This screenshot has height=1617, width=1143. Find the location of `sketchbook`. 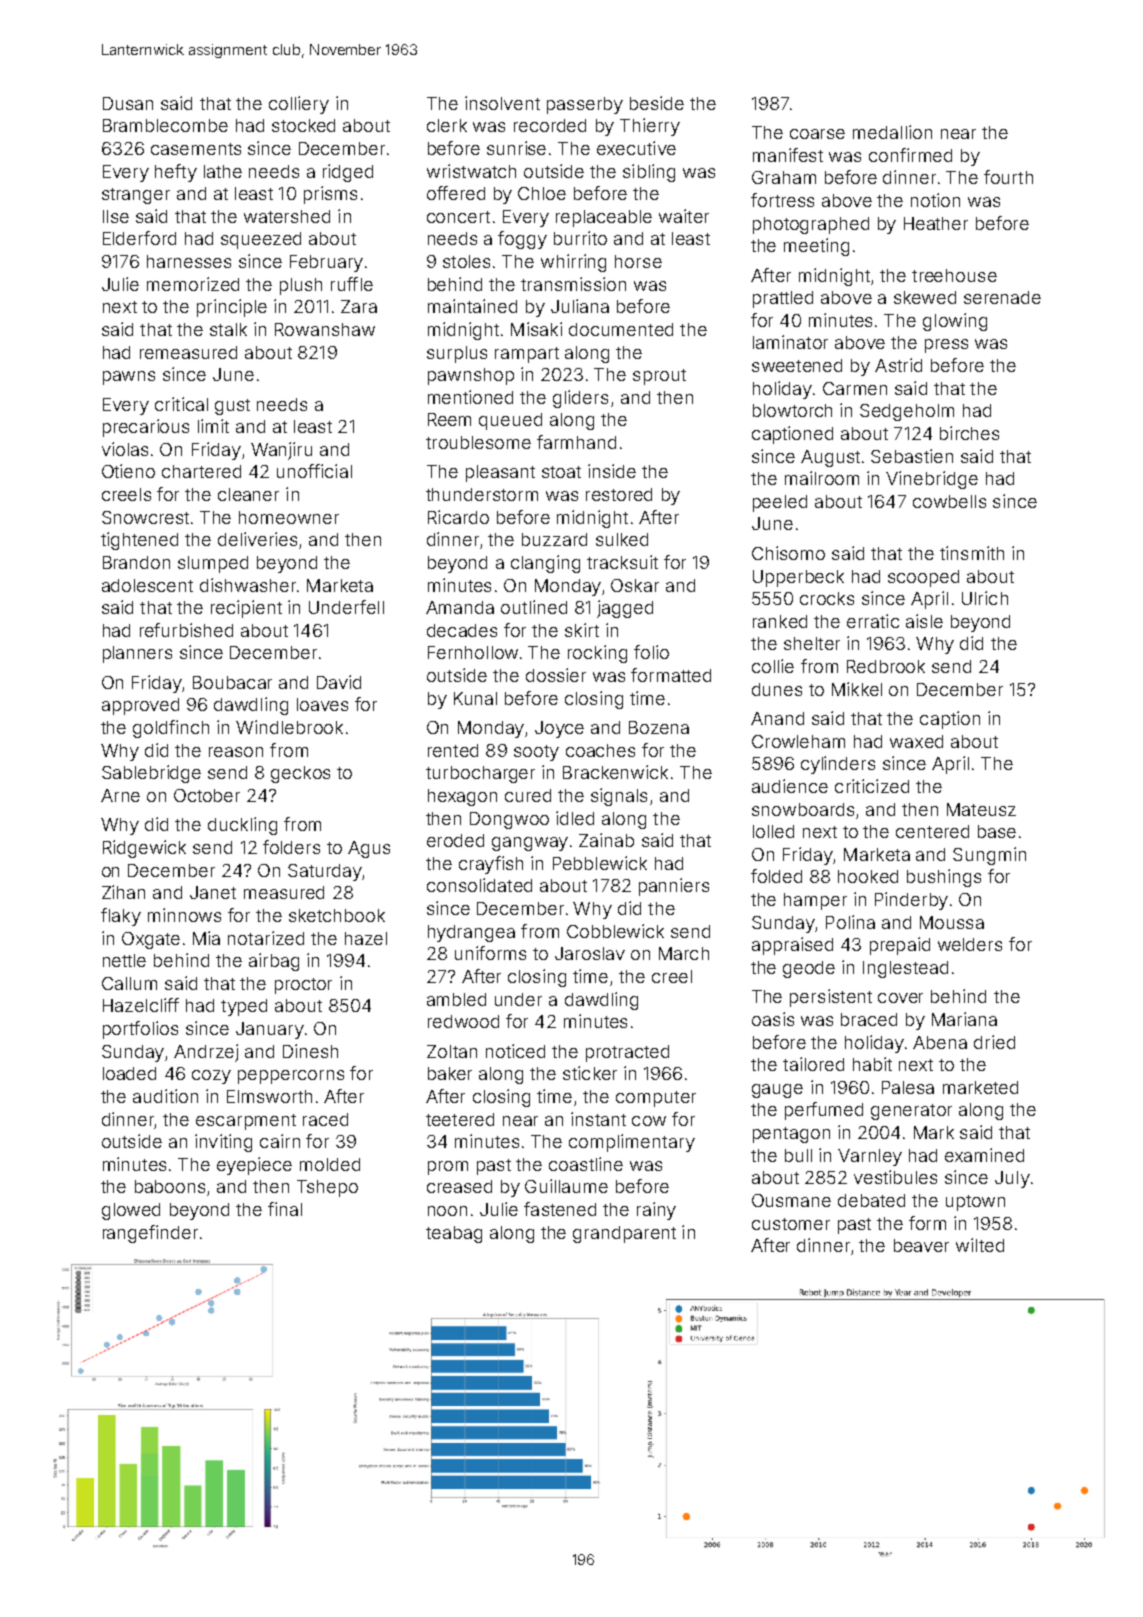

sketchbook is located at coordinates (337, 915).
